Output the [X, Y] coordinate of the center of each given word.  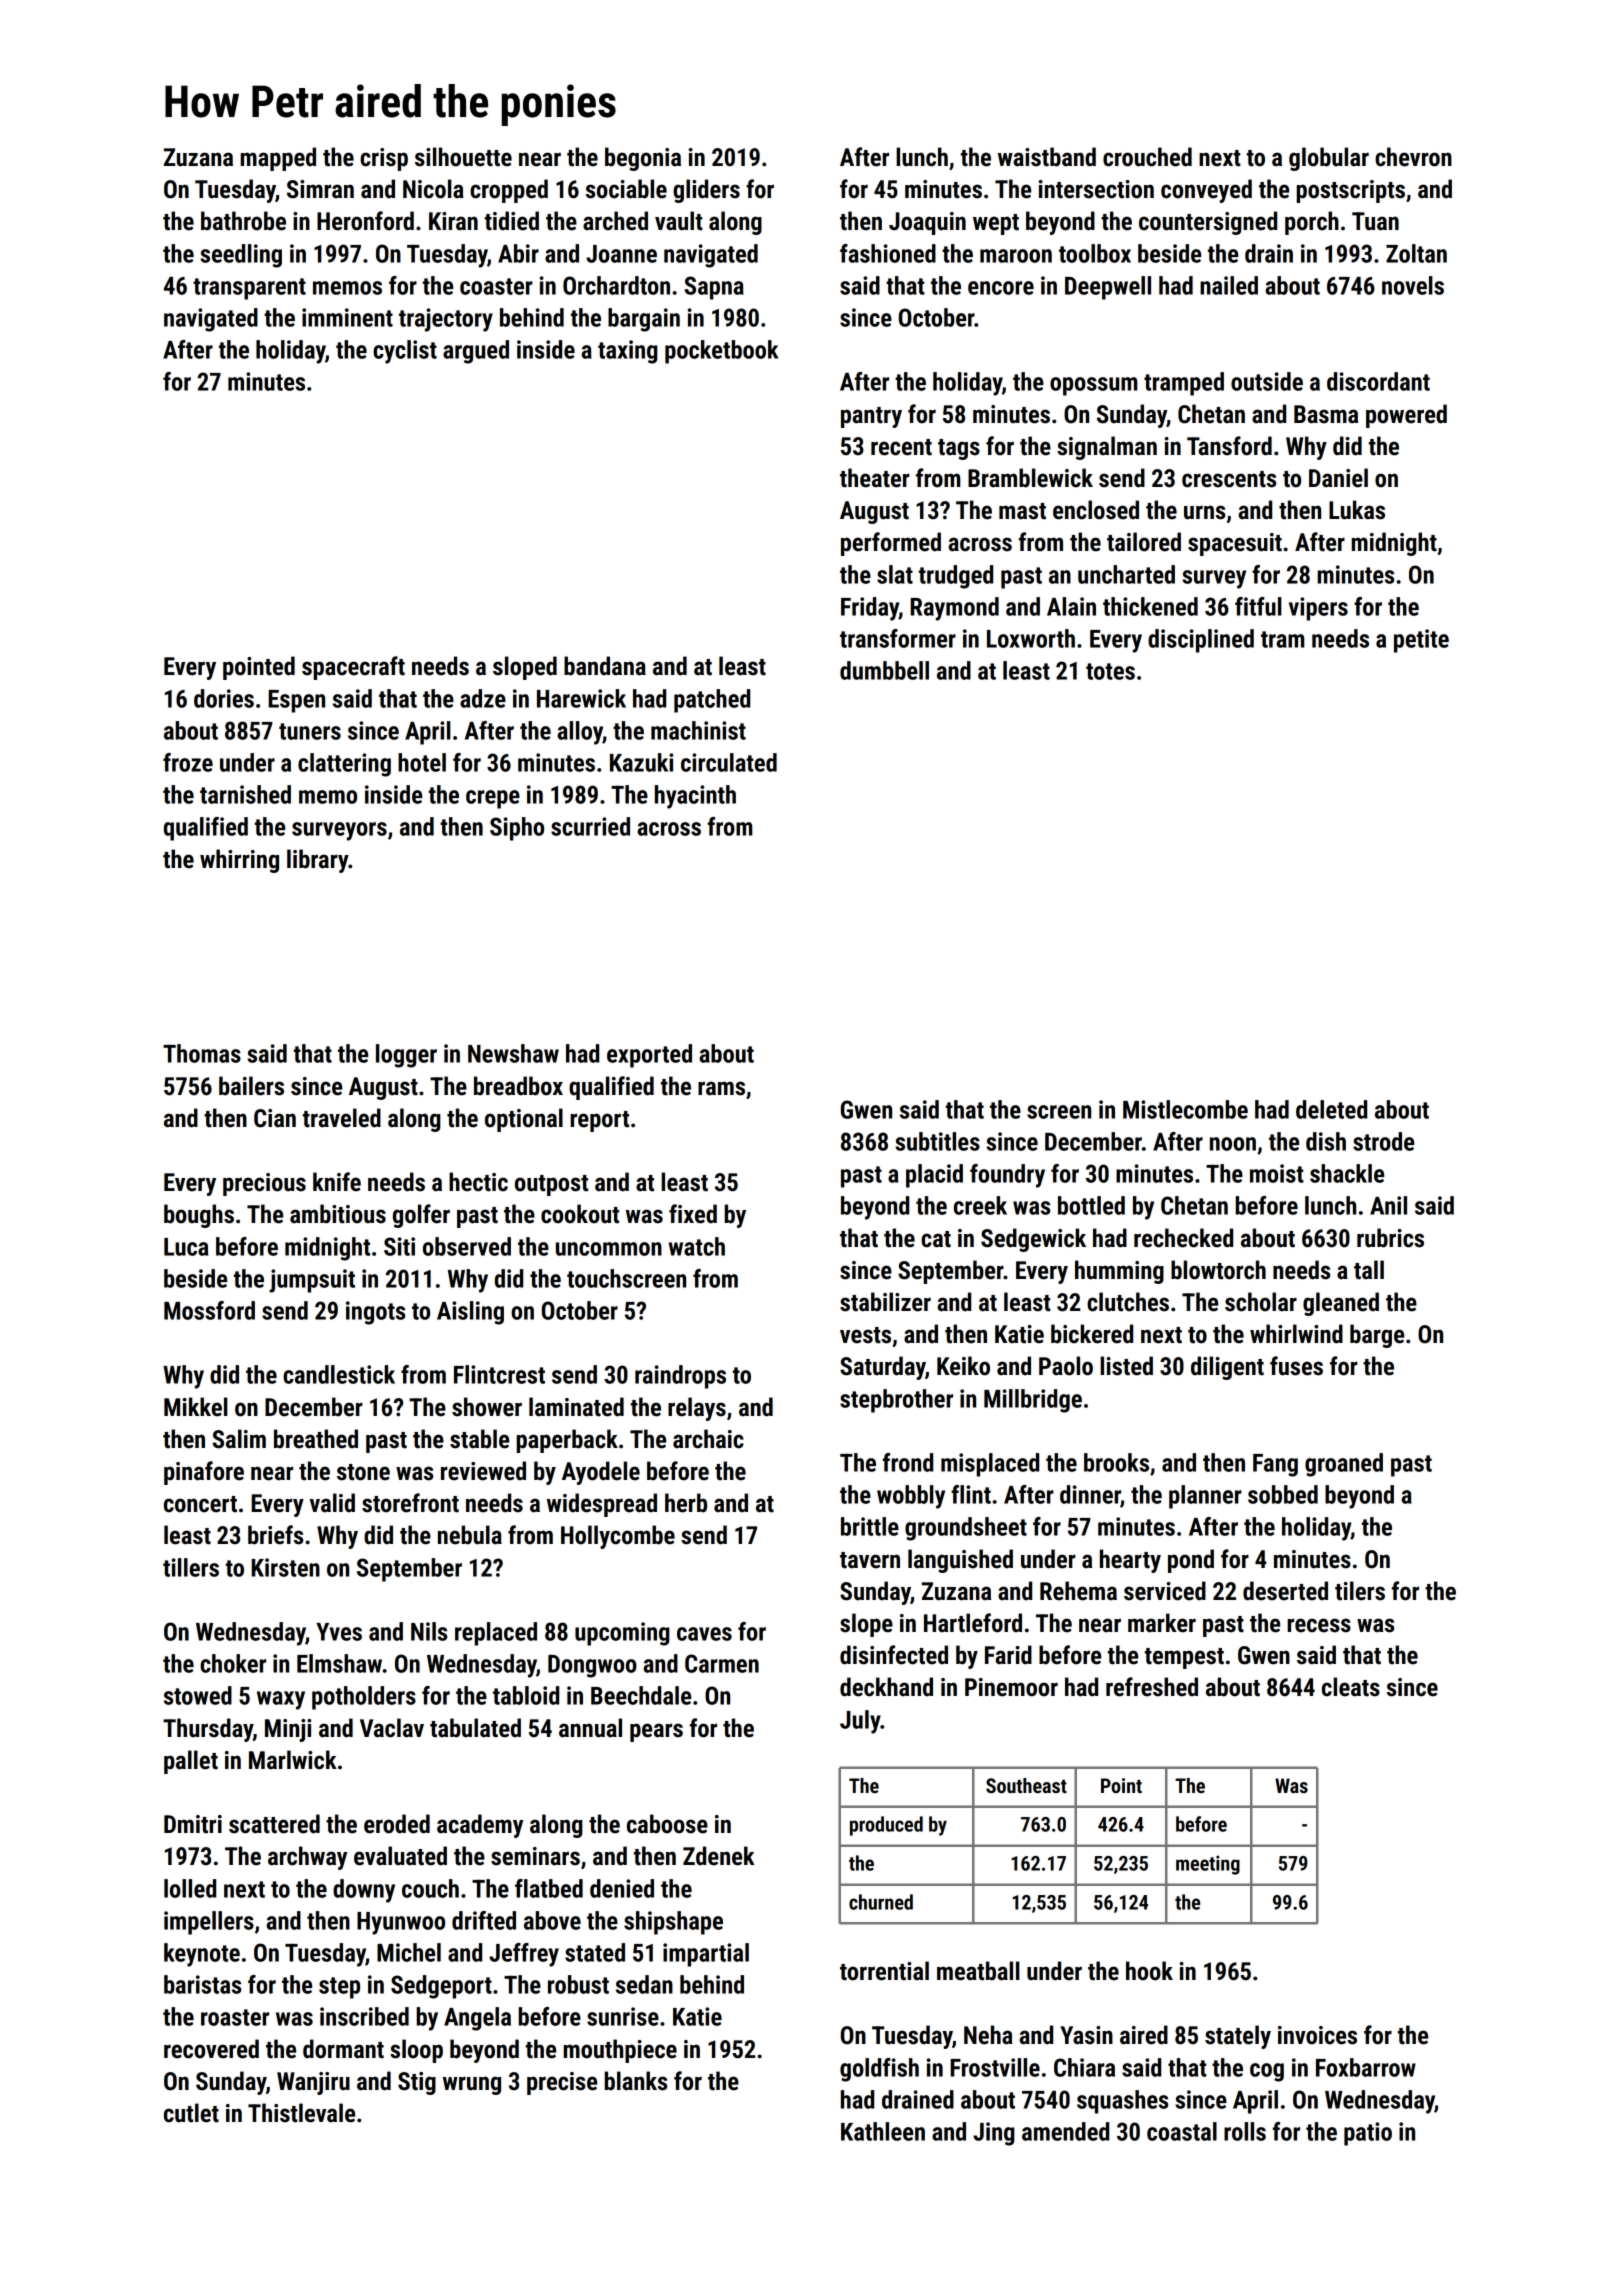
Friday [870, 609]
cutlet [191, 2113]
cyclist [405, 352]
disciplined [1201, 641]
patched [712, 701]
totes [1110, 671]
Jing [994, 2134]
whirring [239, 861]
